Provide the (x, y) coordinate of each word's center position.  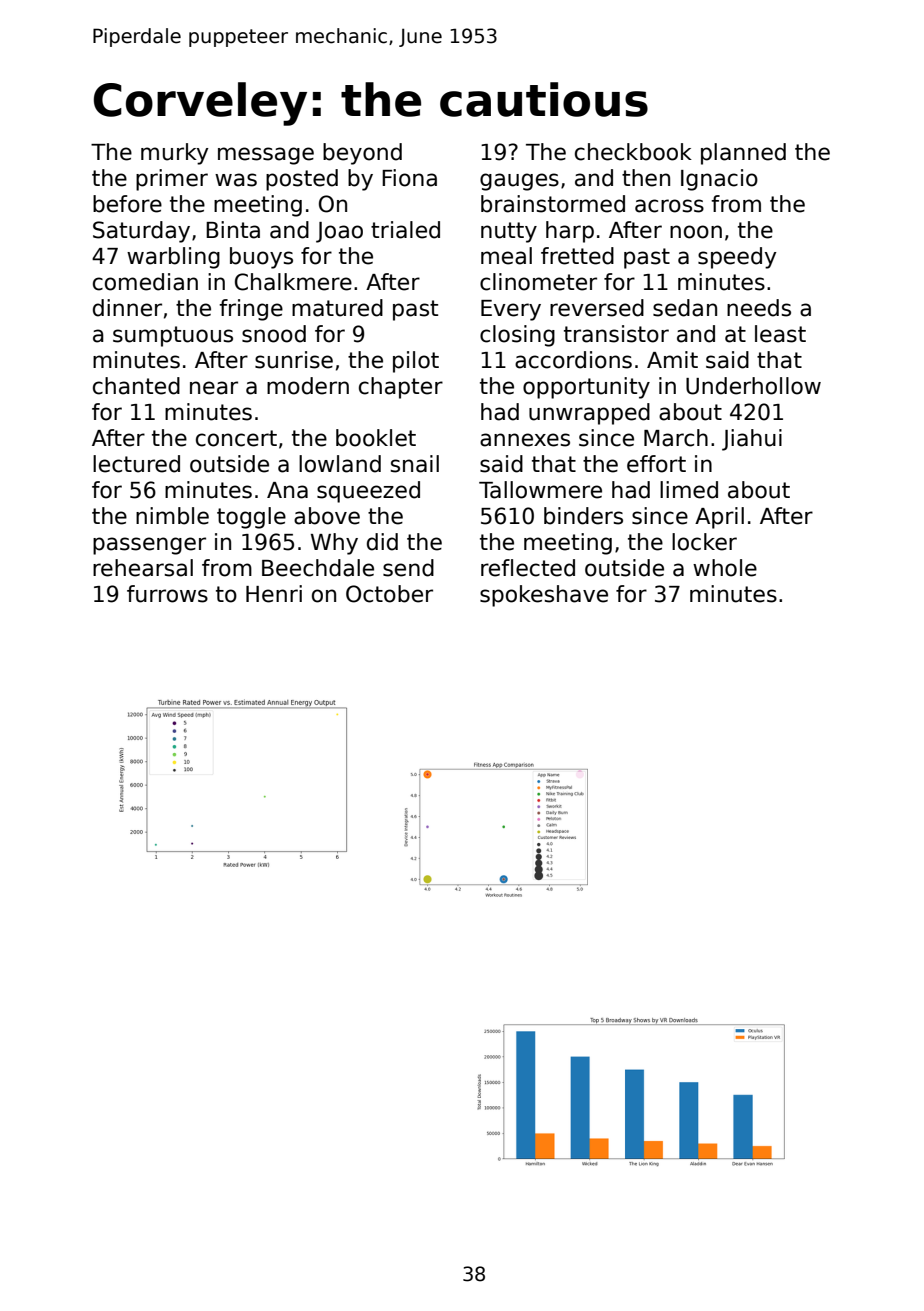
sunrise (294, 360)
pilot (416, 362)
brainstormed (553, 204)
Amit (672, 359)
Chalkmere (293, 282)
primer (172, 180)
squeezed (368, 492)
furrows (167, 594)
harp (570, 232)
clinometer (538, 282)
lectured (136, 464)
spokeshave (544, 596)
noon (696, 232)
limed (689, 490)
